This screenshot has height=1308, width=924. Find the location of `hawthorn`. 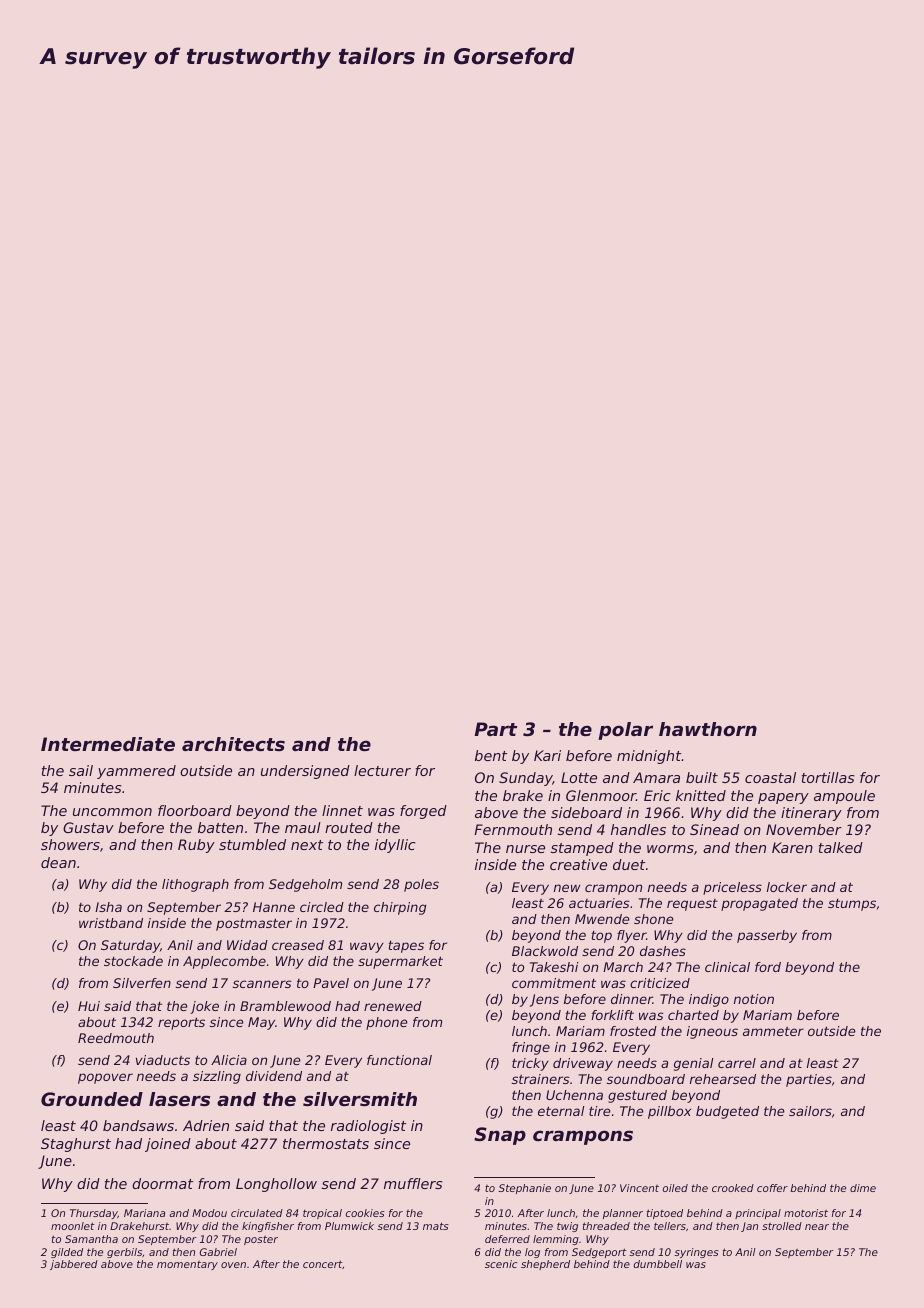

hawthorn is located at coordinates (708, 729).
